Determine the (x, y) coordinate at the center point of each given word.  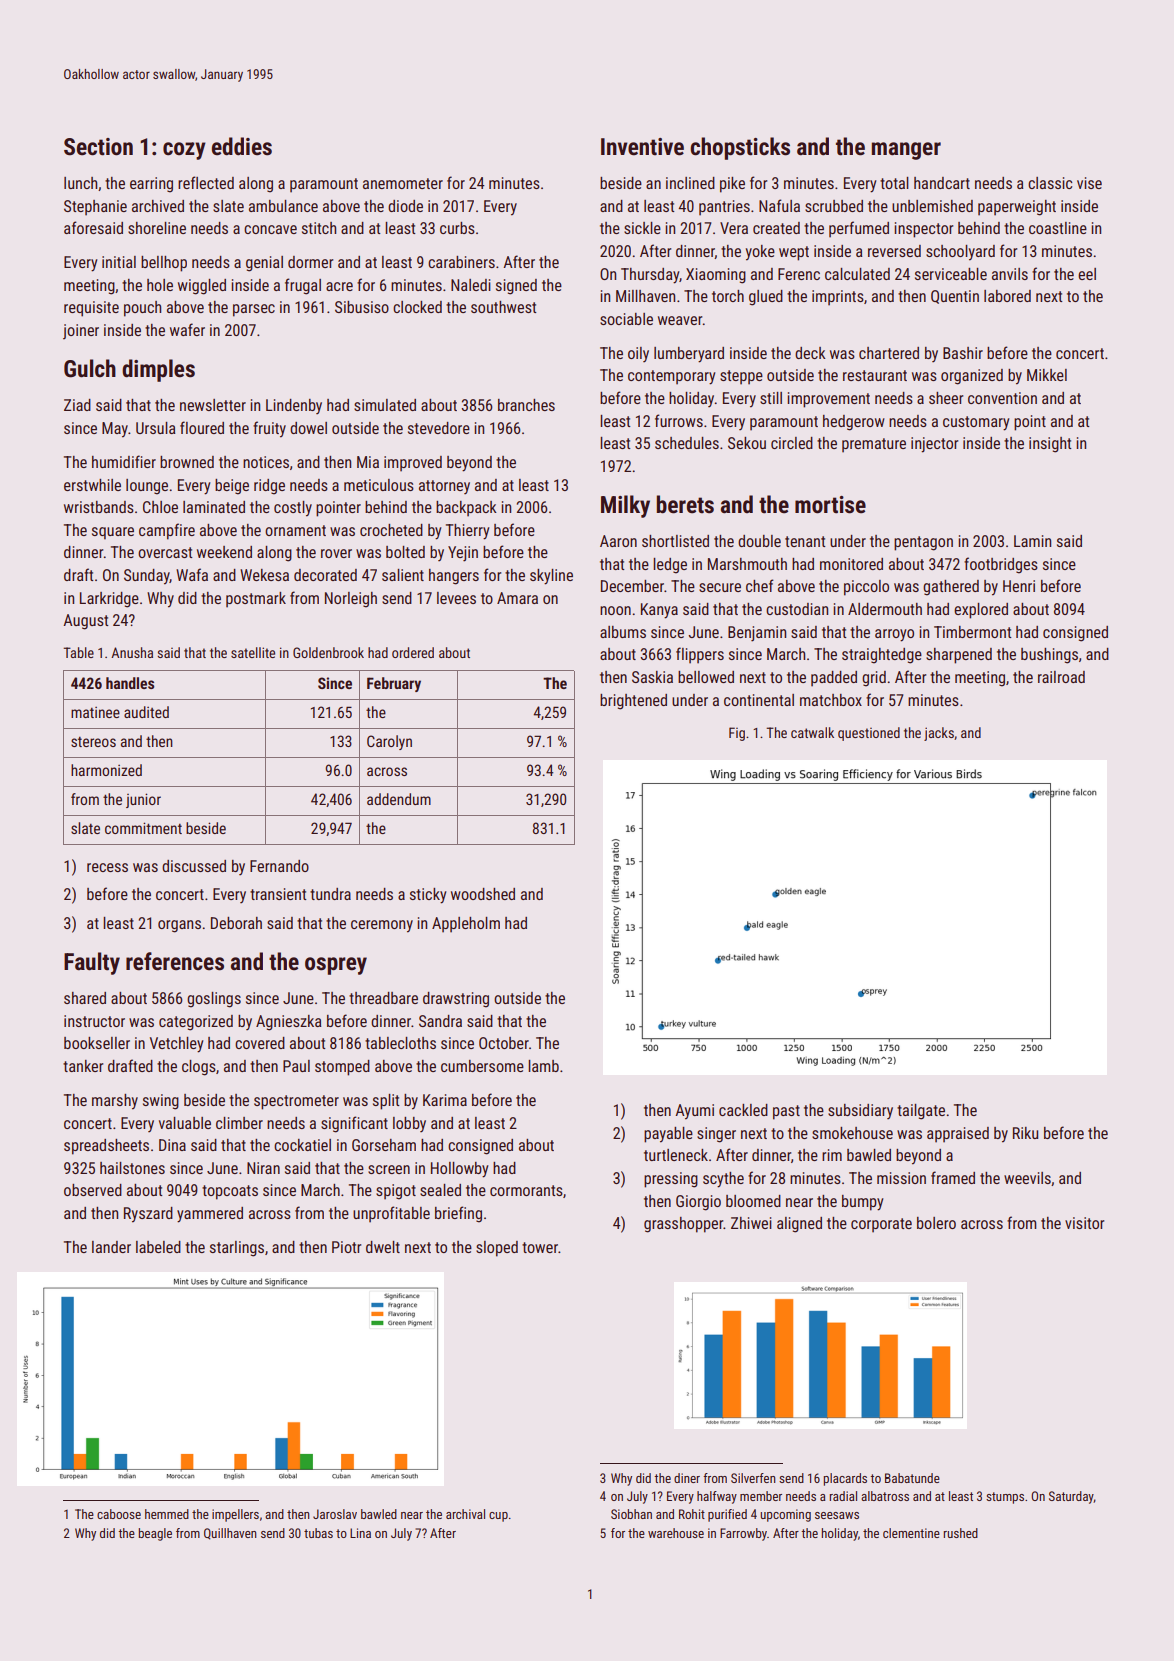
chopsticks (740, 148)
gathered (951, 588)
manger (906, 151)
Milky (625, 506)
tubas (318, 1533)
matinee (95, 712)
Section (98, 147)
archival (465, 1514)
